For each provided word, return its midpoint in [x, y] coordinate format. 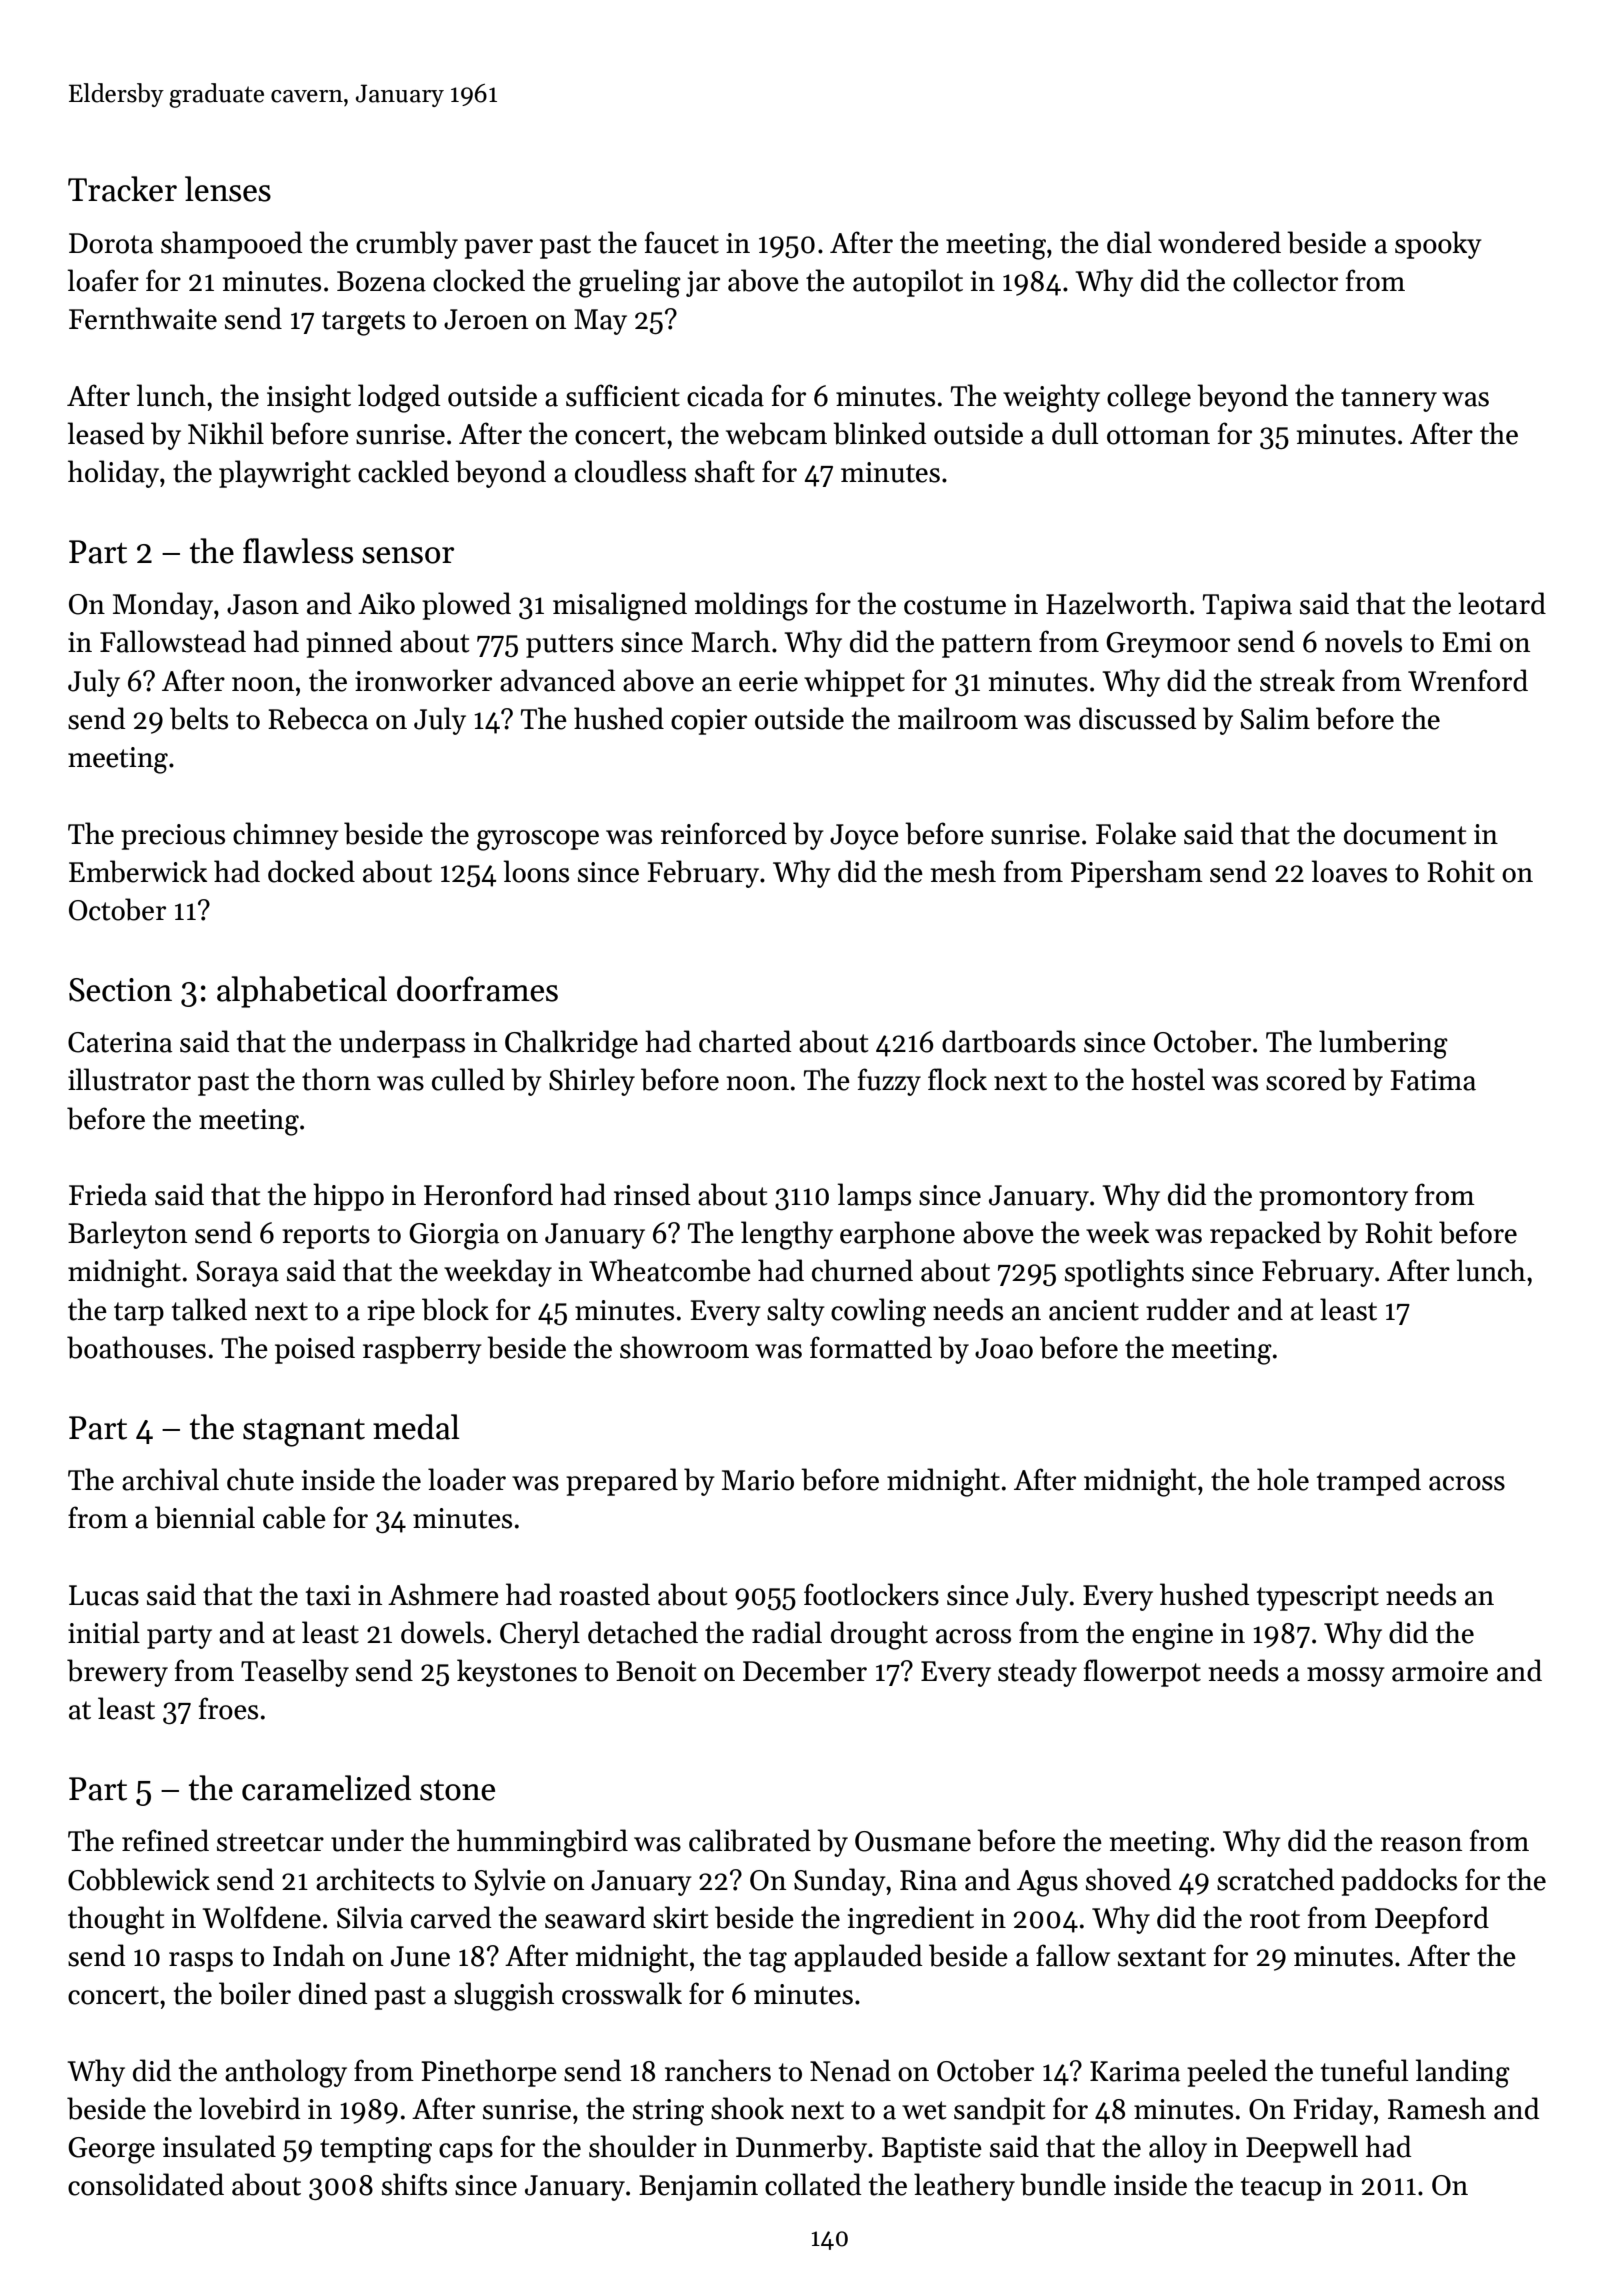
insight [309, 398]
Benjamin [698, 2188]
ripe [391, 1313]
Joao [1004, 1348]
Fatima [1433, 1080]
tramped [1369, 1482]
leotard [1502, 603]
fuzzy [889, 1082]
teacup [1281, 2189]
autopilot [908, 283]
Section [120, 990]
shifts [414, 2184]
